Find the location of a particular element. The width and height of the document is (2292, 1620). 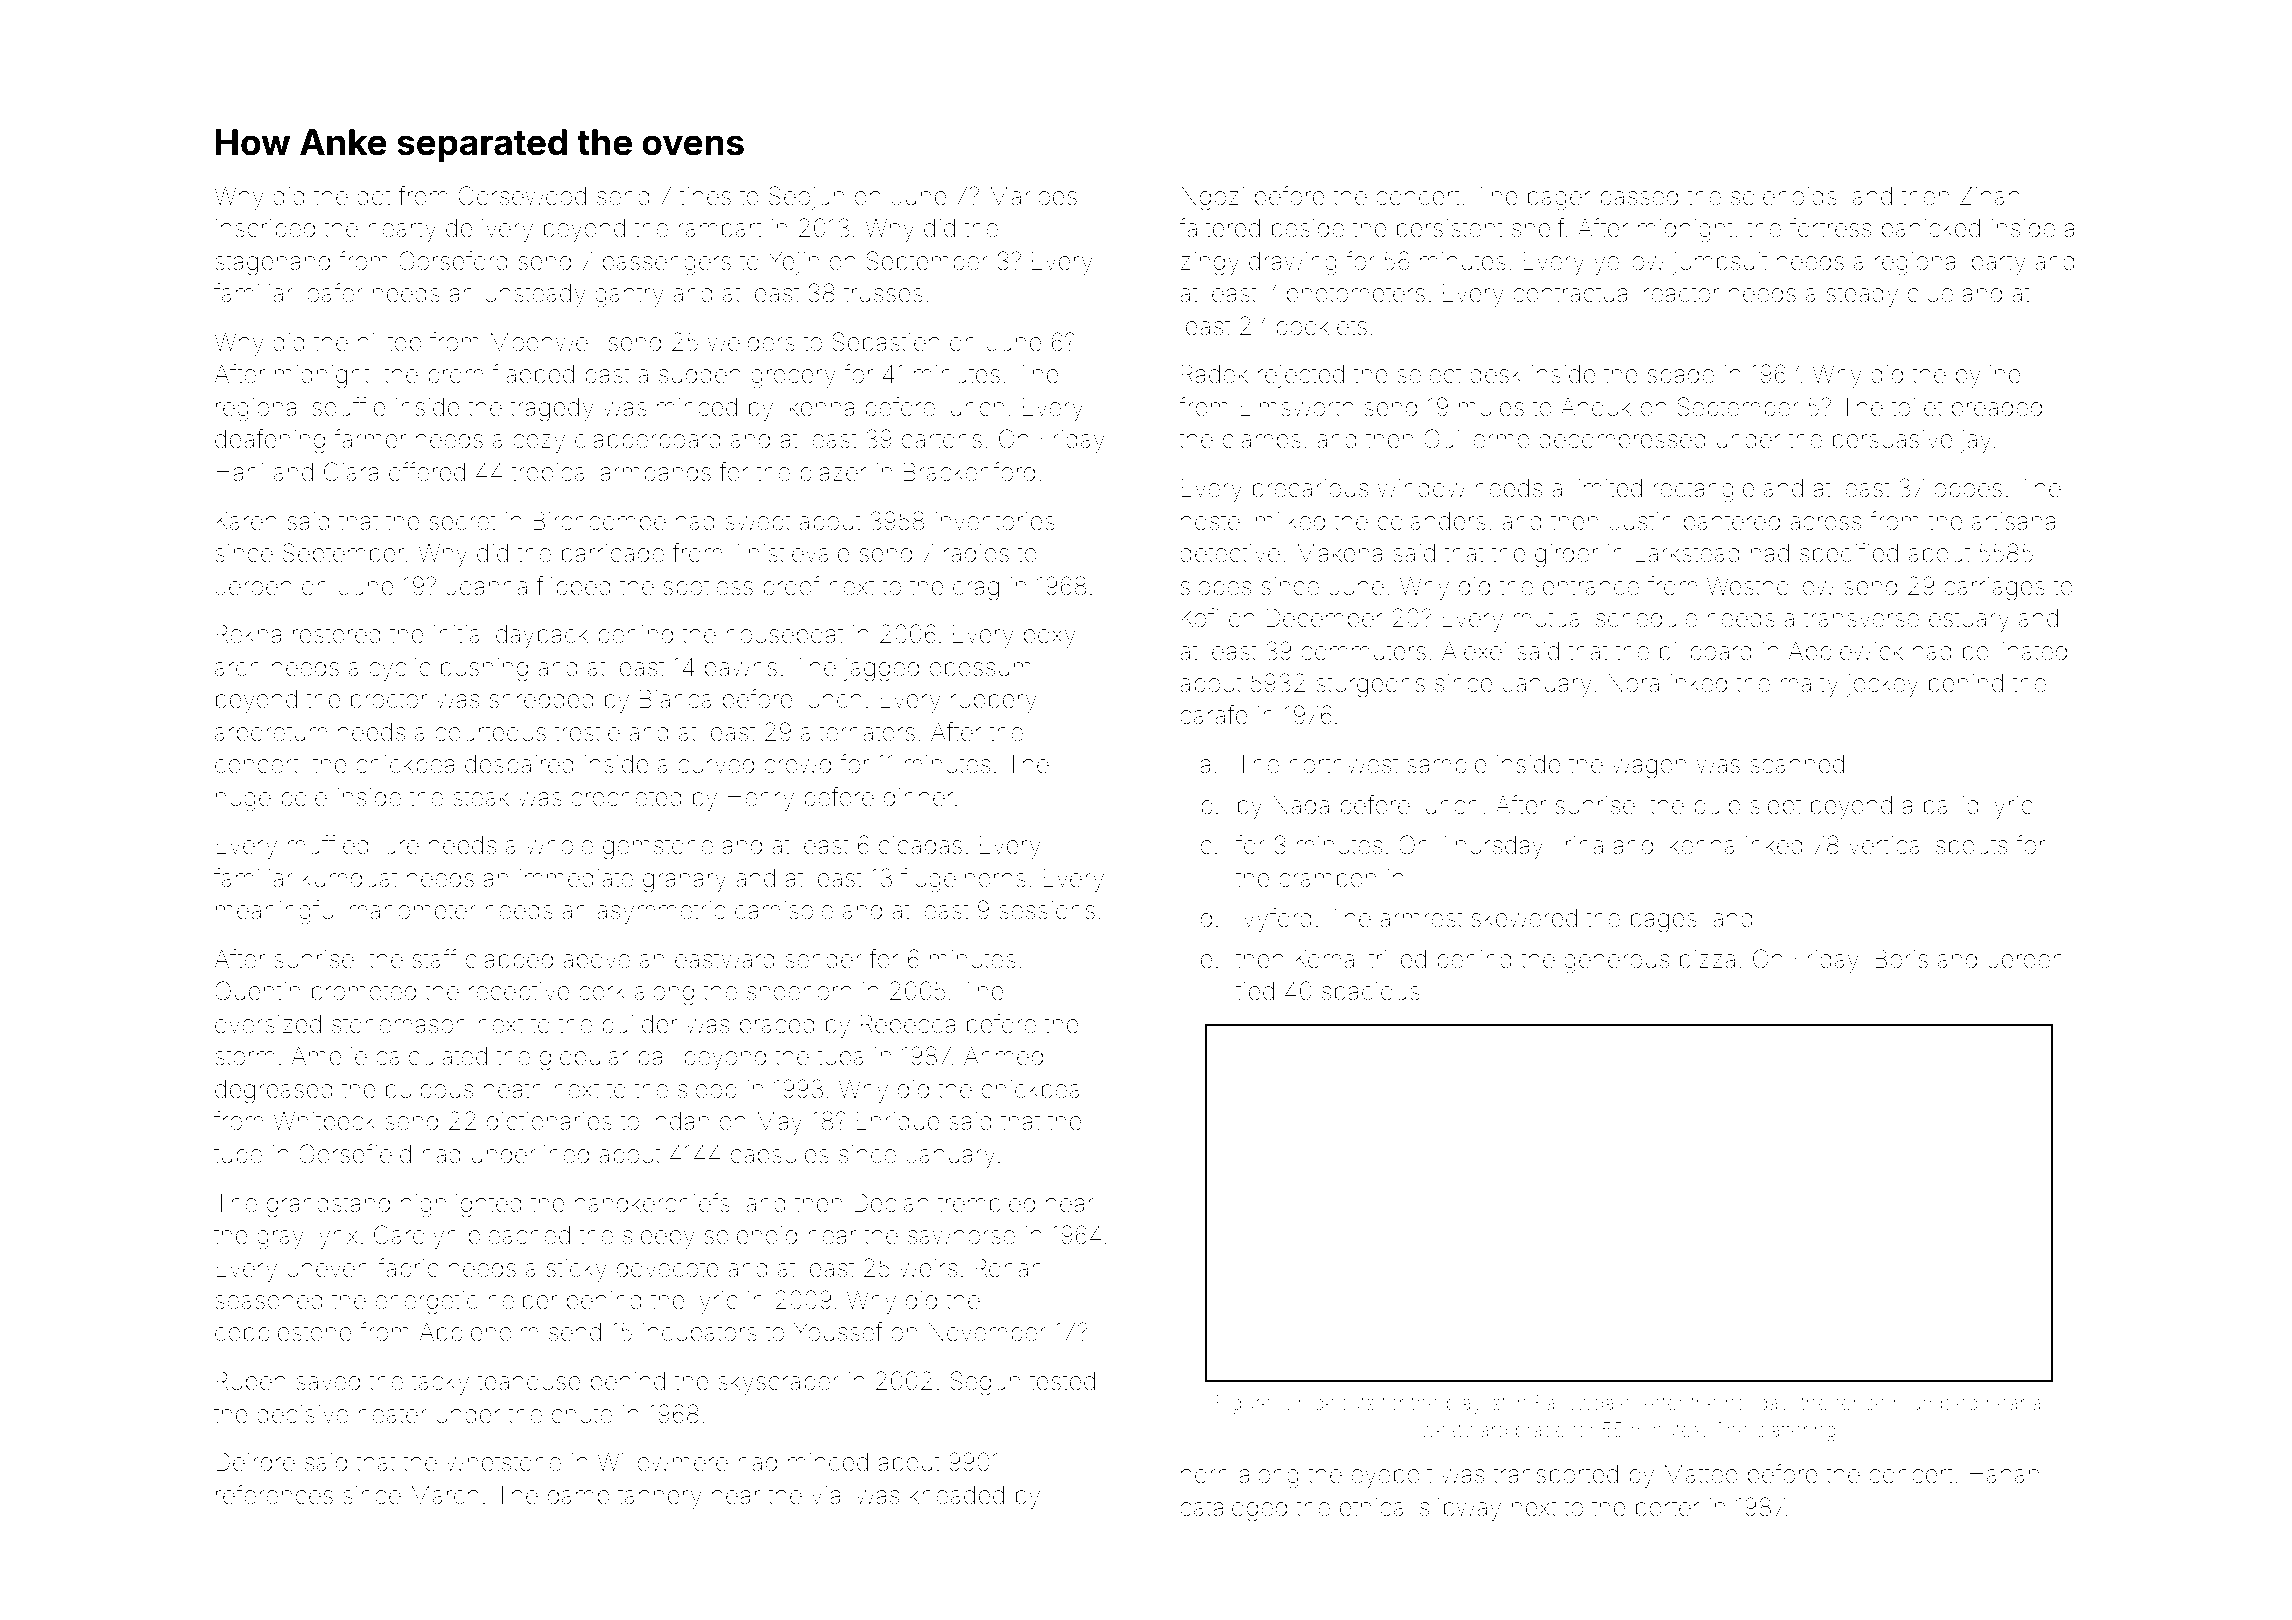

pizza is located at coordinates (1707, 961).
